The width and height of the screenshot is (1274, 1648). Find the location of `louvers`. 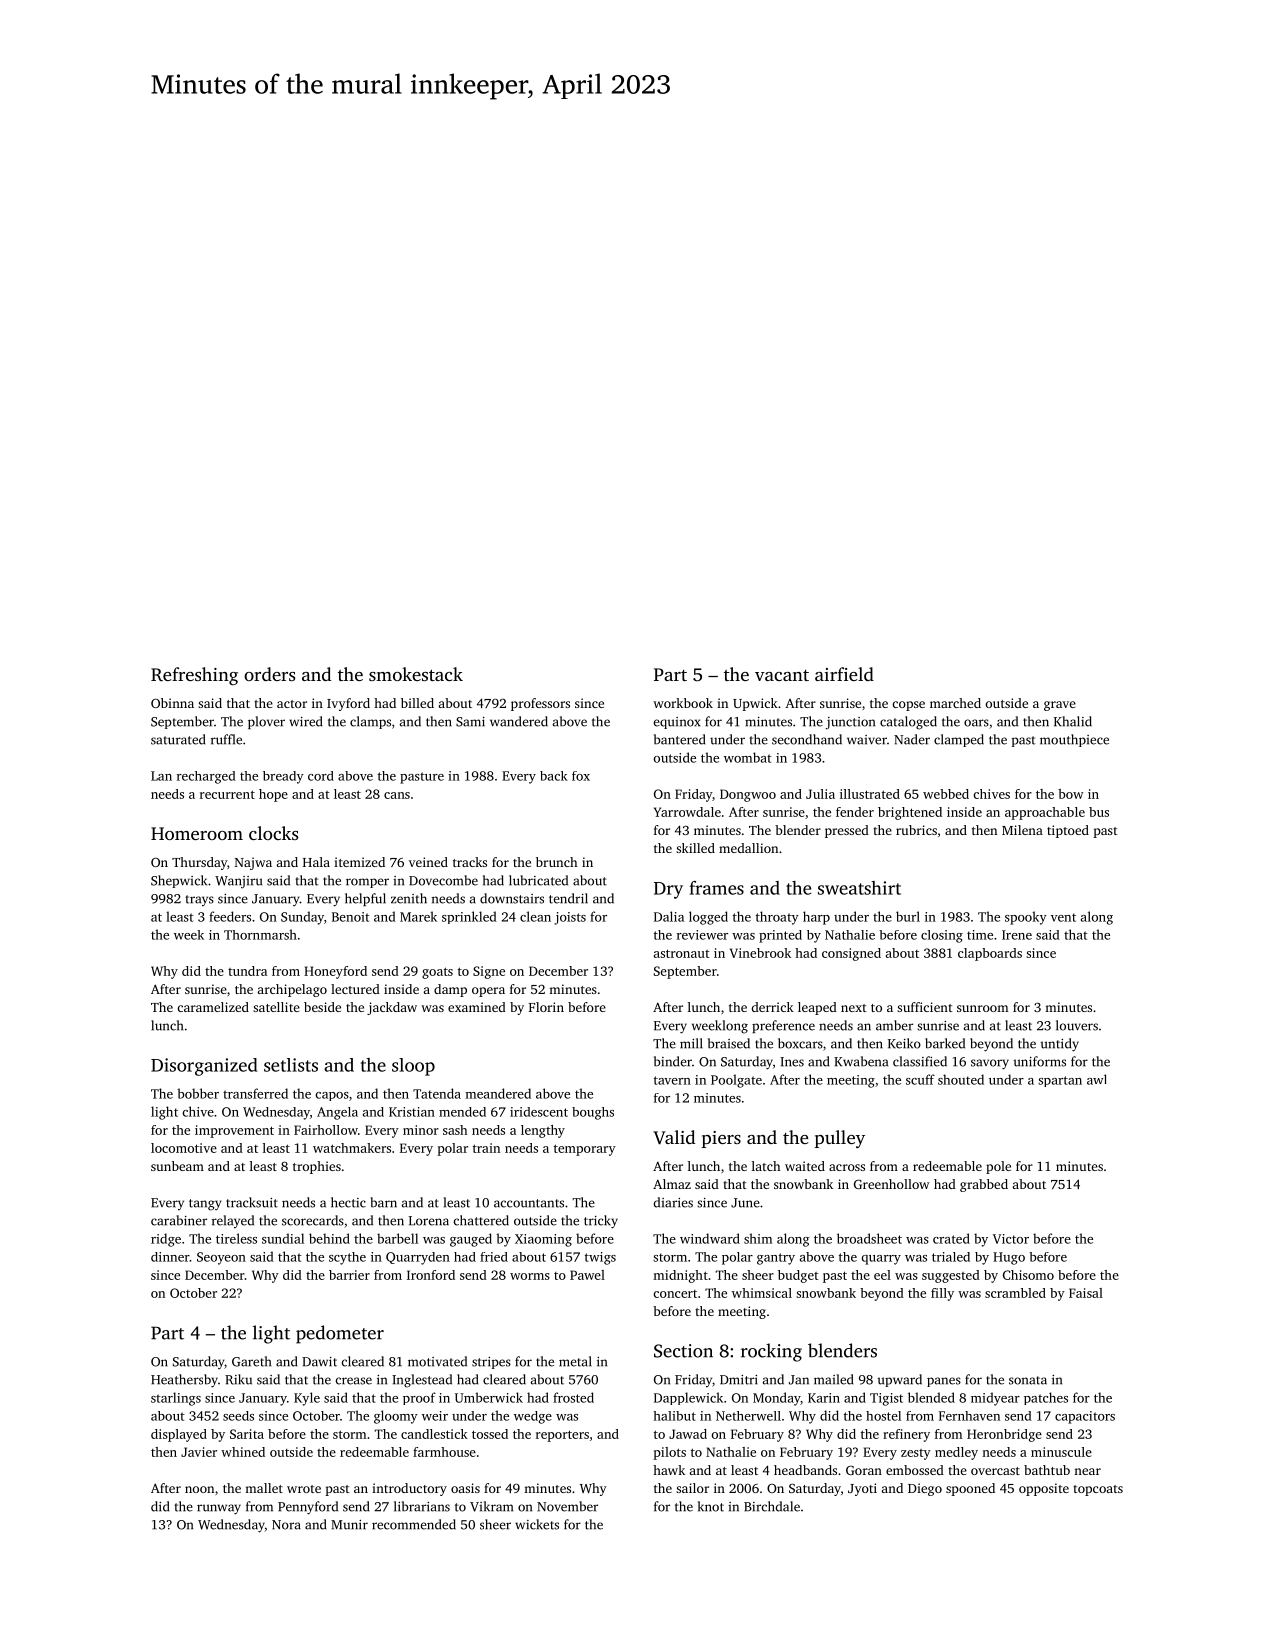

louvers is located at coordinates (1077, 1025).
